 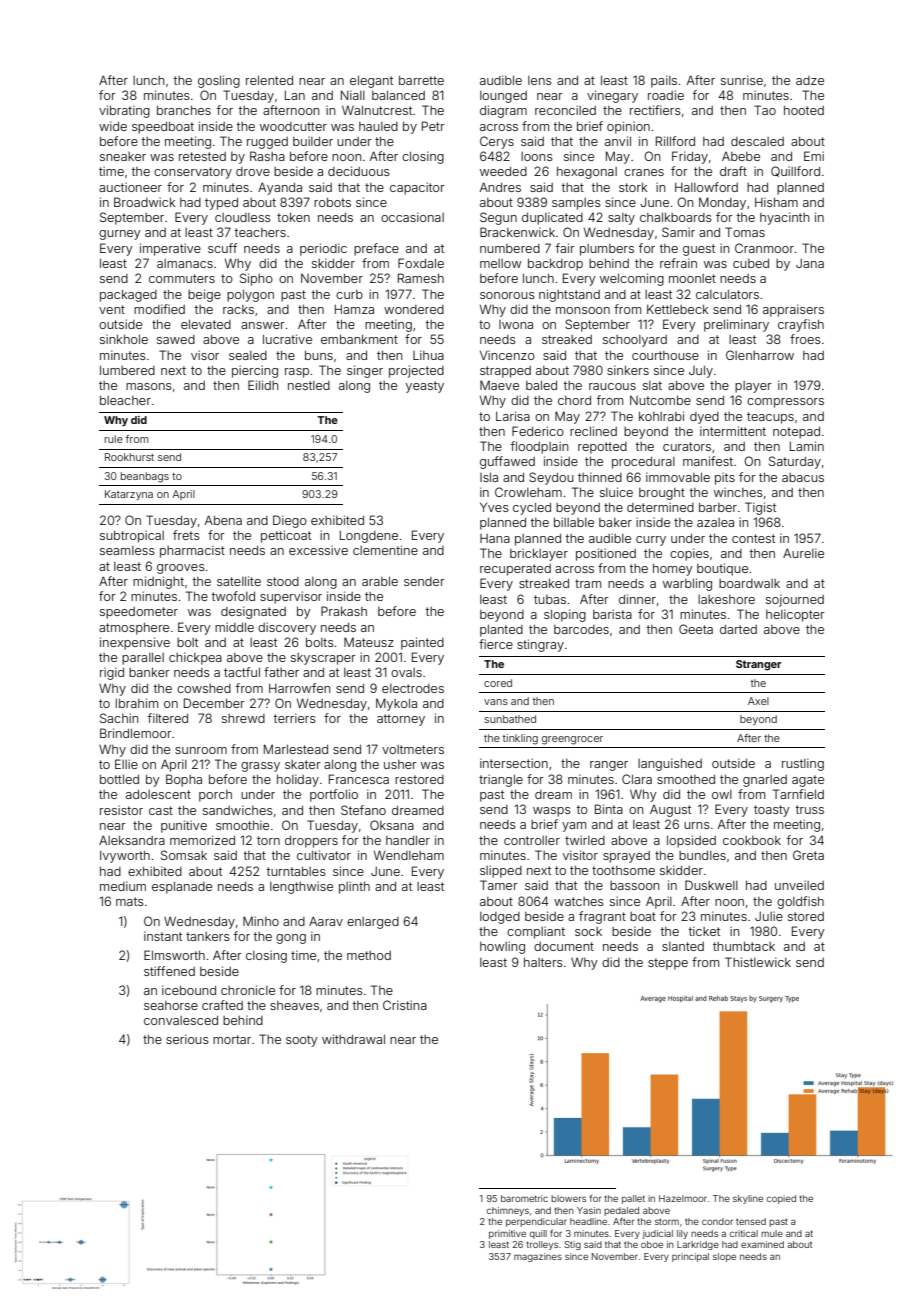 What do you see at coordinates (193, 173) in the page?
I see `conservatory` at bounding box center [193, 173].
